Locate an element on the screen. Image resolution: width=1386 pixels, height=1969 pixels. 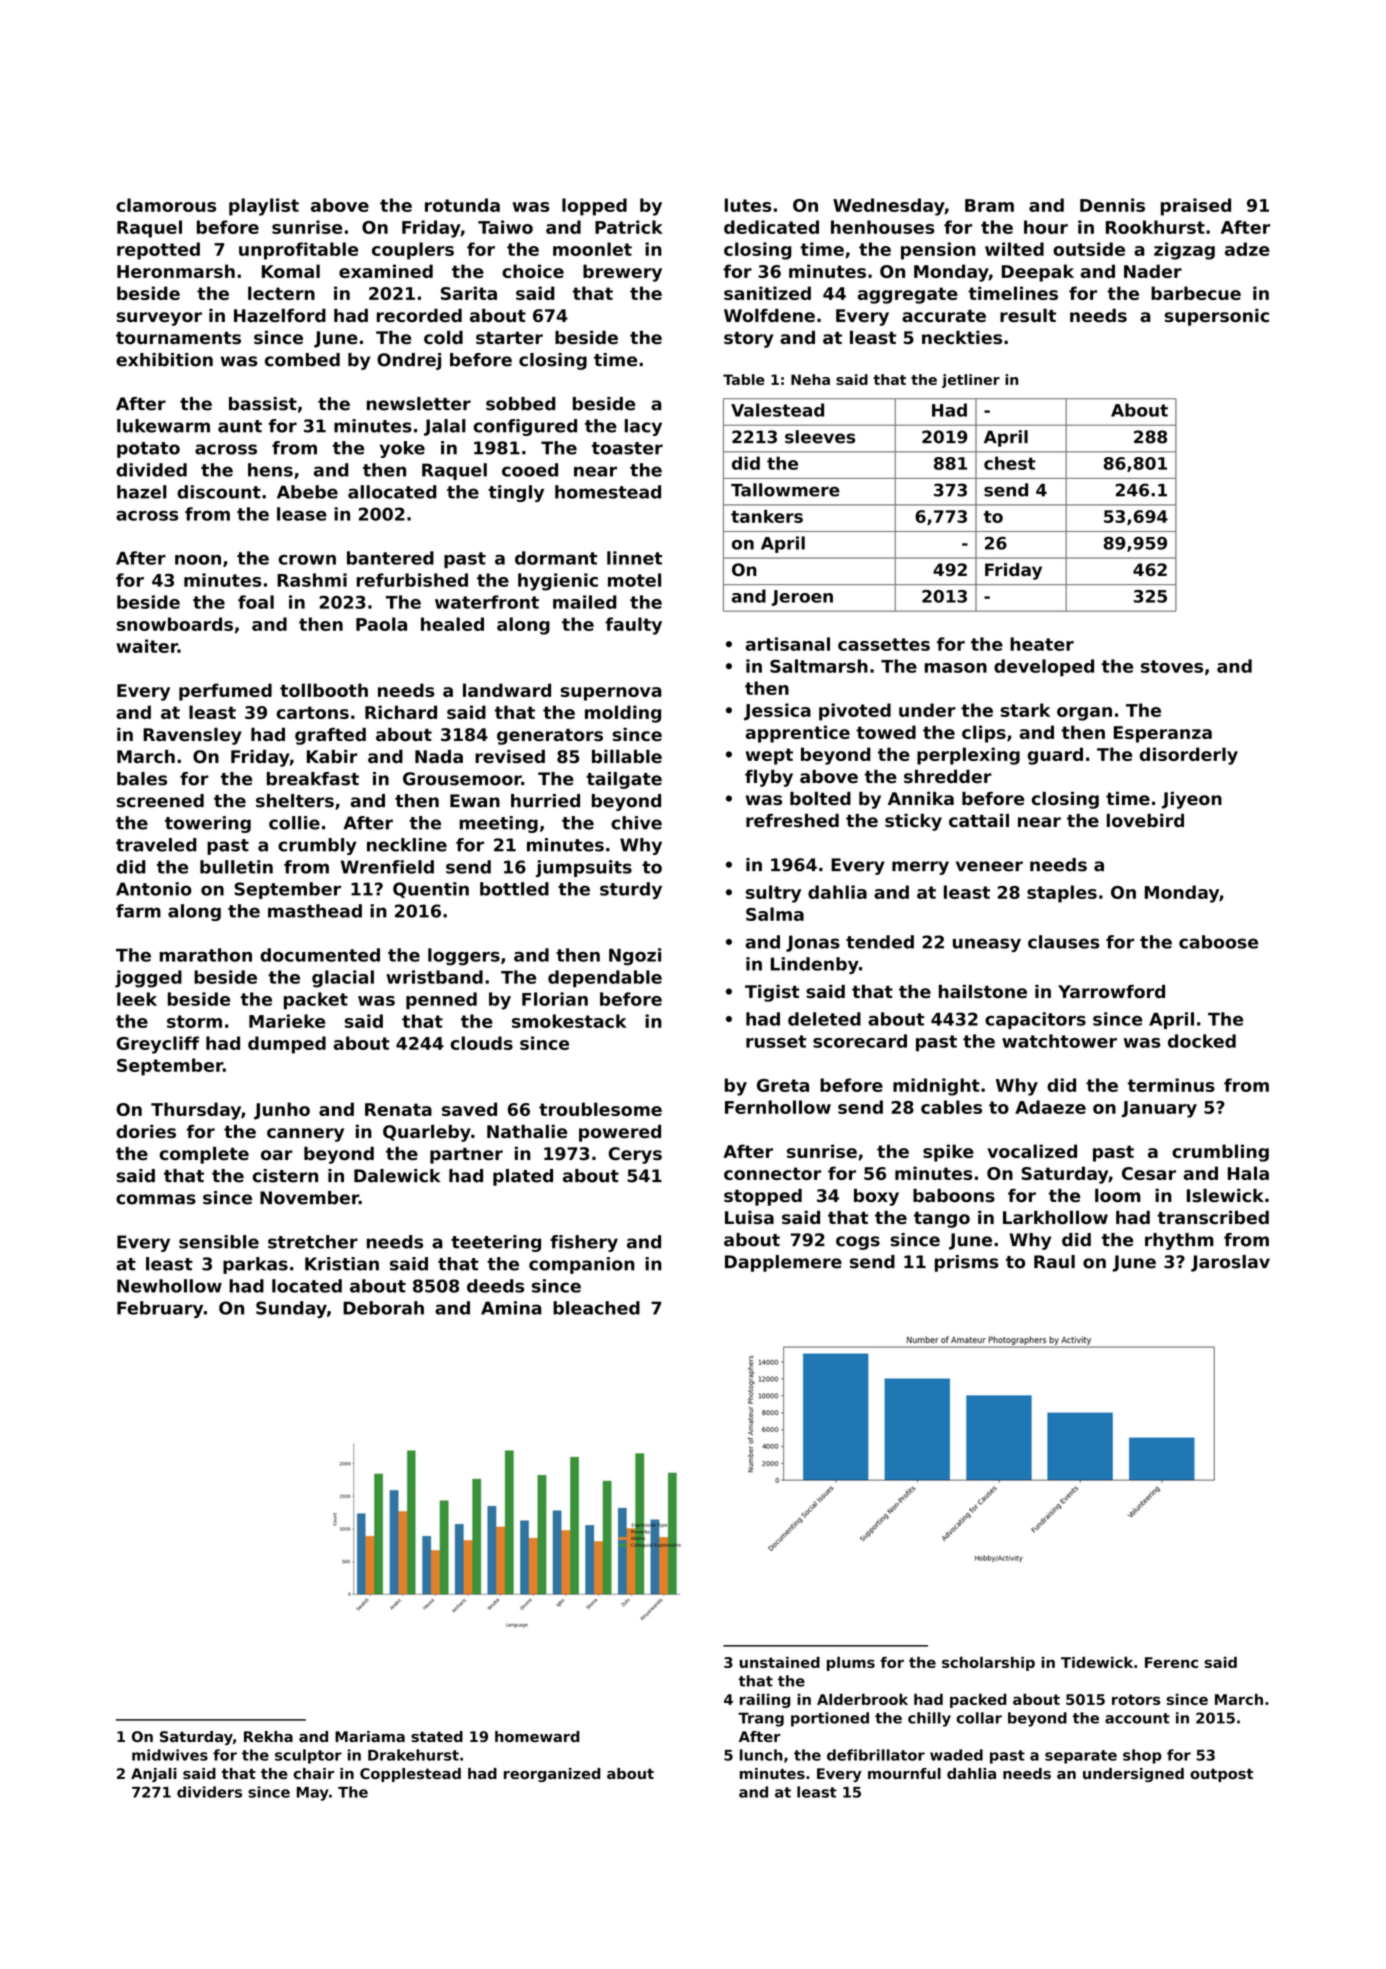
staples is located at coordinates (1062, 894).
